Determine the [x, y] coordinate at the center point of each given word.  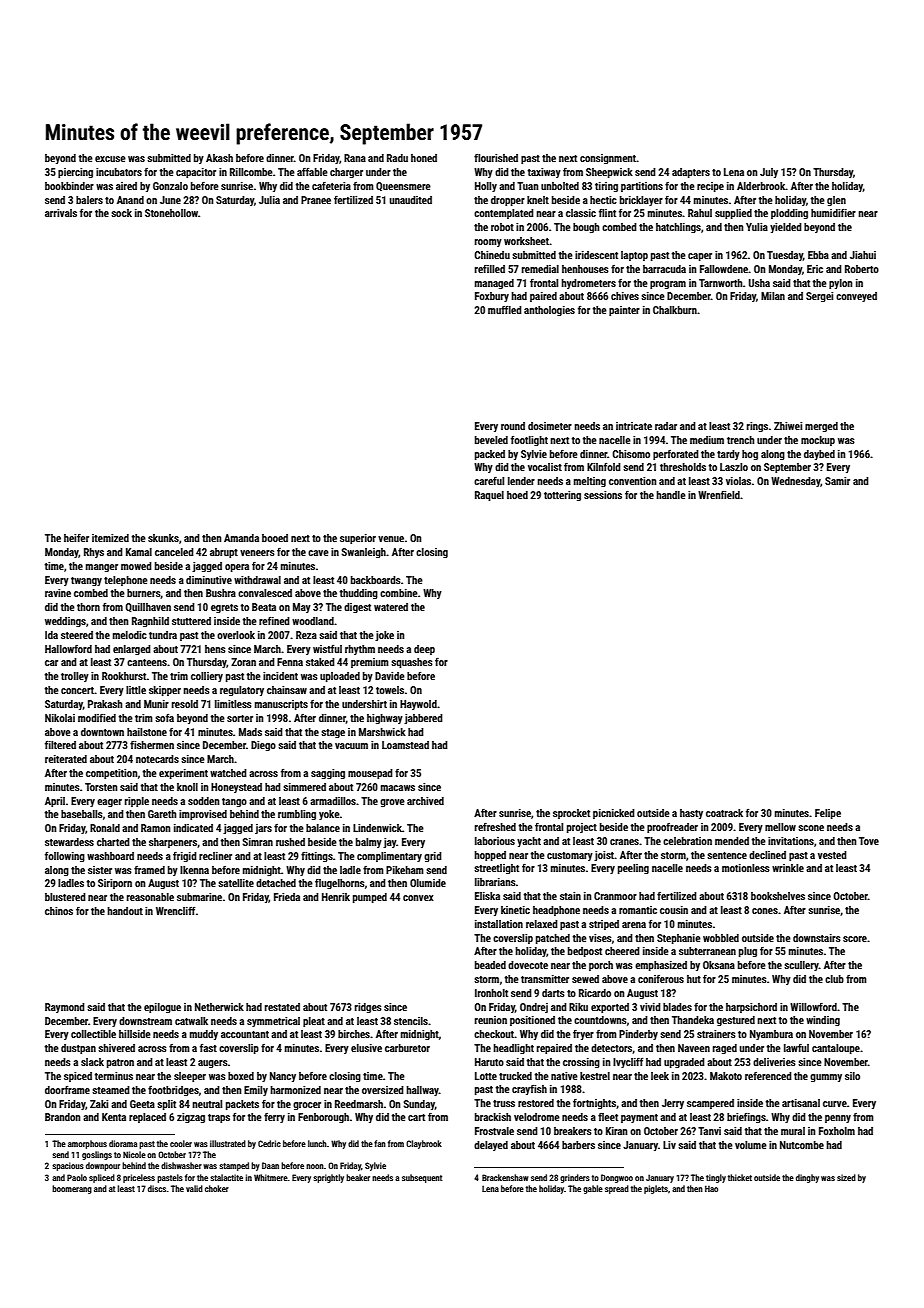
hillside [135, 1034]
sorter [240, 718]
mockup [818, 441]
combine [399, 593]
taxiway [544, 173]
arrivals [61, 213]
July [769, 173]
